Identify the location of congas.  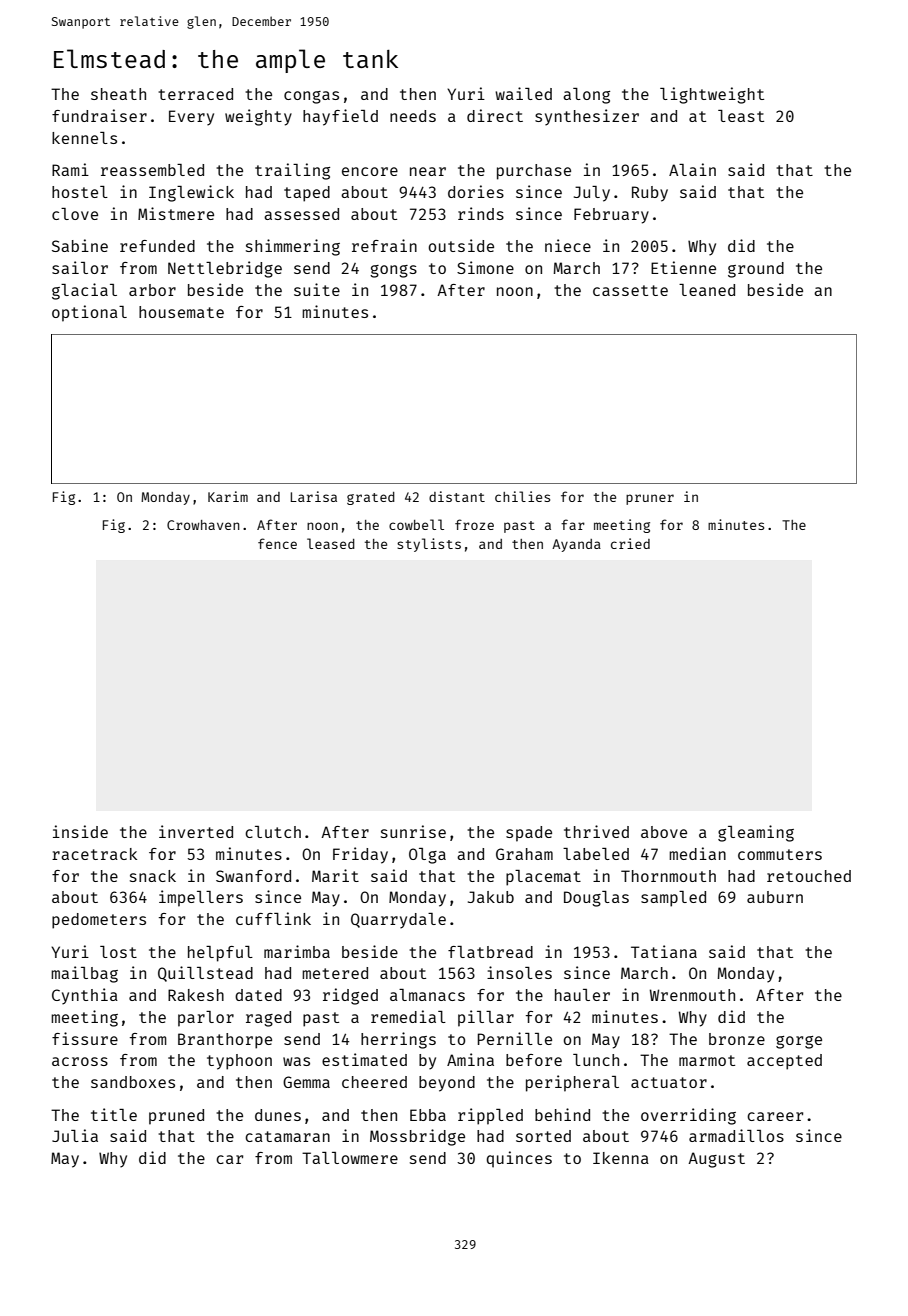
(311, 97).
